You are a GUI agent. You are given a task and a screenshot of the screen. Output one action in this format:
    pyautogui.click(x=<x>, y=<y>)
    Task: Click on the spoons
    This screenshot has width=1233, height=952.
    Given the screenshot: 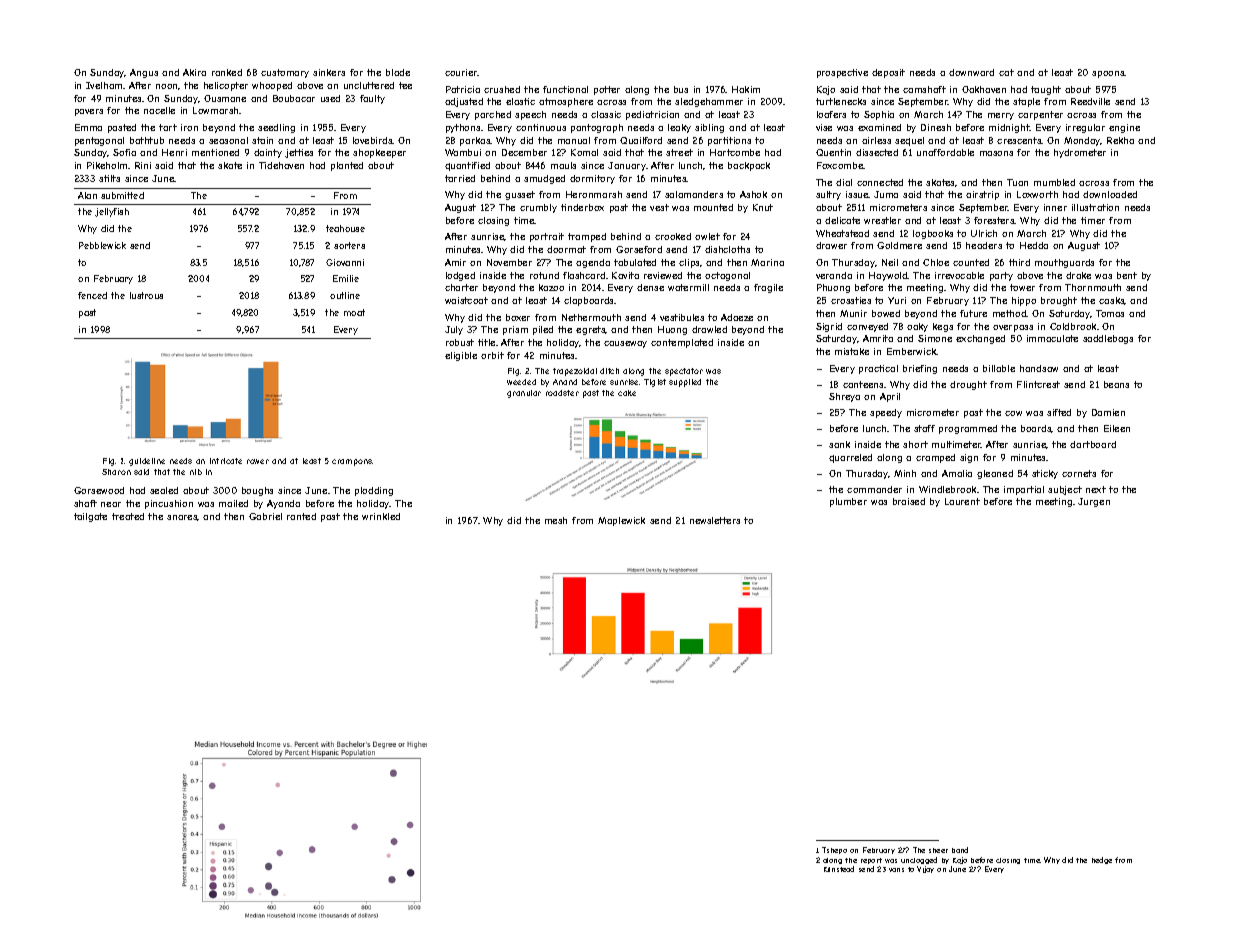 What is the action you would take?
    pyautogui.click(x=1108, y=74)
